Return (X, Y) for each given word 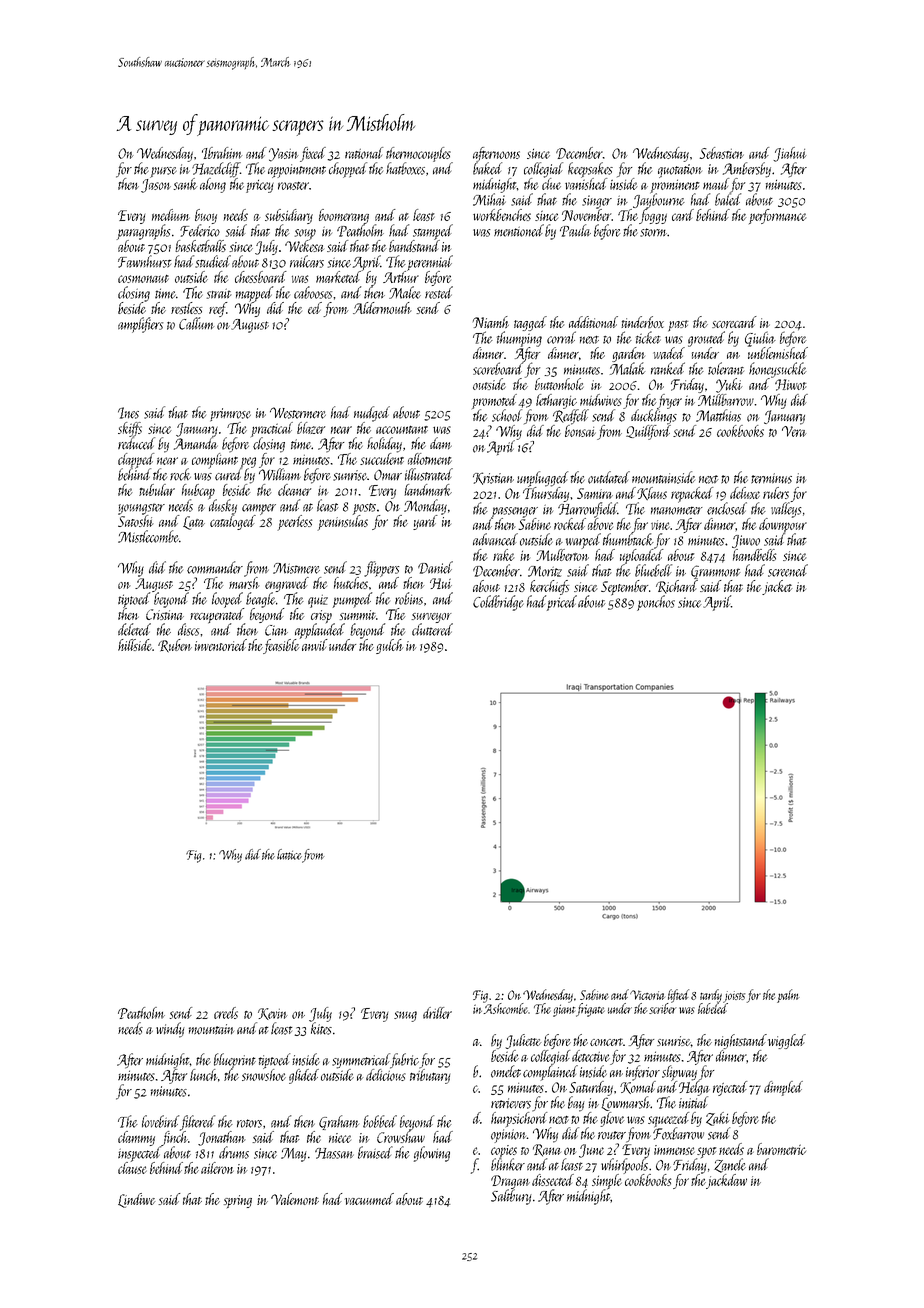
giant (564, 1010)
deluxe (745, 493)
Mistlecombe (148, 536)
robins (409, 598)
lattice (289, 854)
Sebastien (722, 153)
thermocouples (418, 154)
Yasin (284, 155)
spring (238, 1201)
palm (788, 996)
